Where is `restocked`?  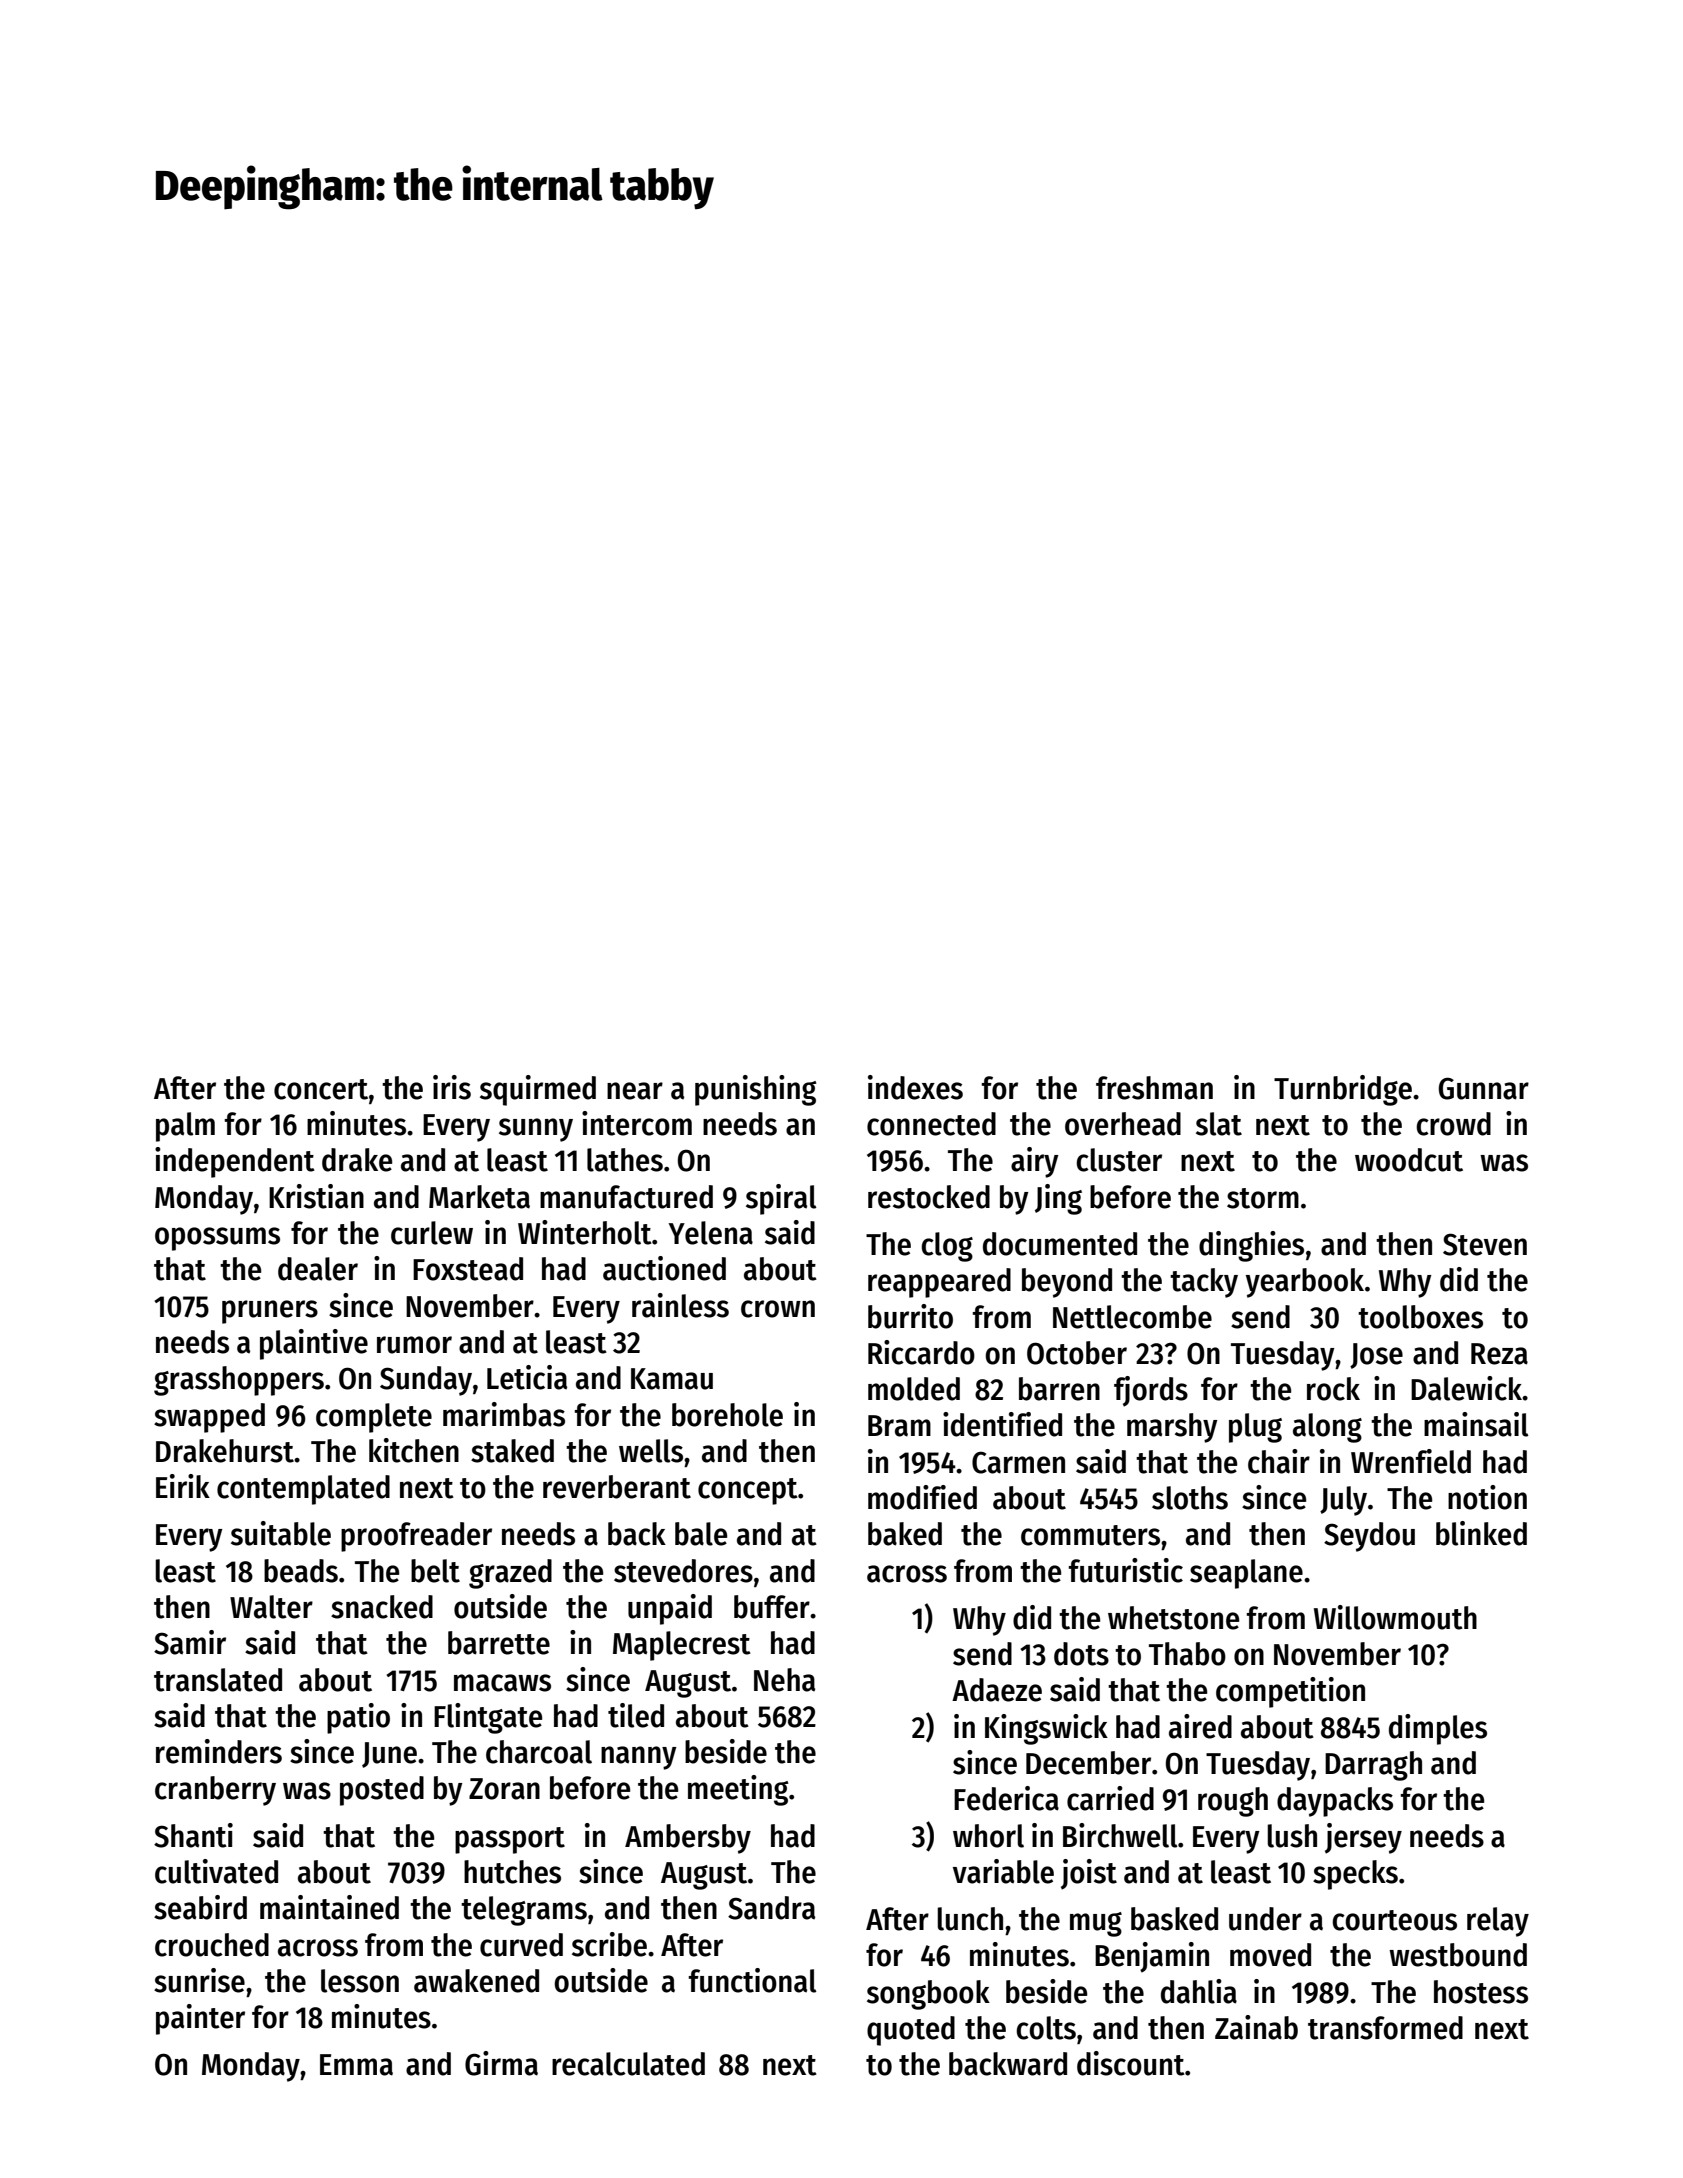
restocked is located at coordinates (929, 1197).
